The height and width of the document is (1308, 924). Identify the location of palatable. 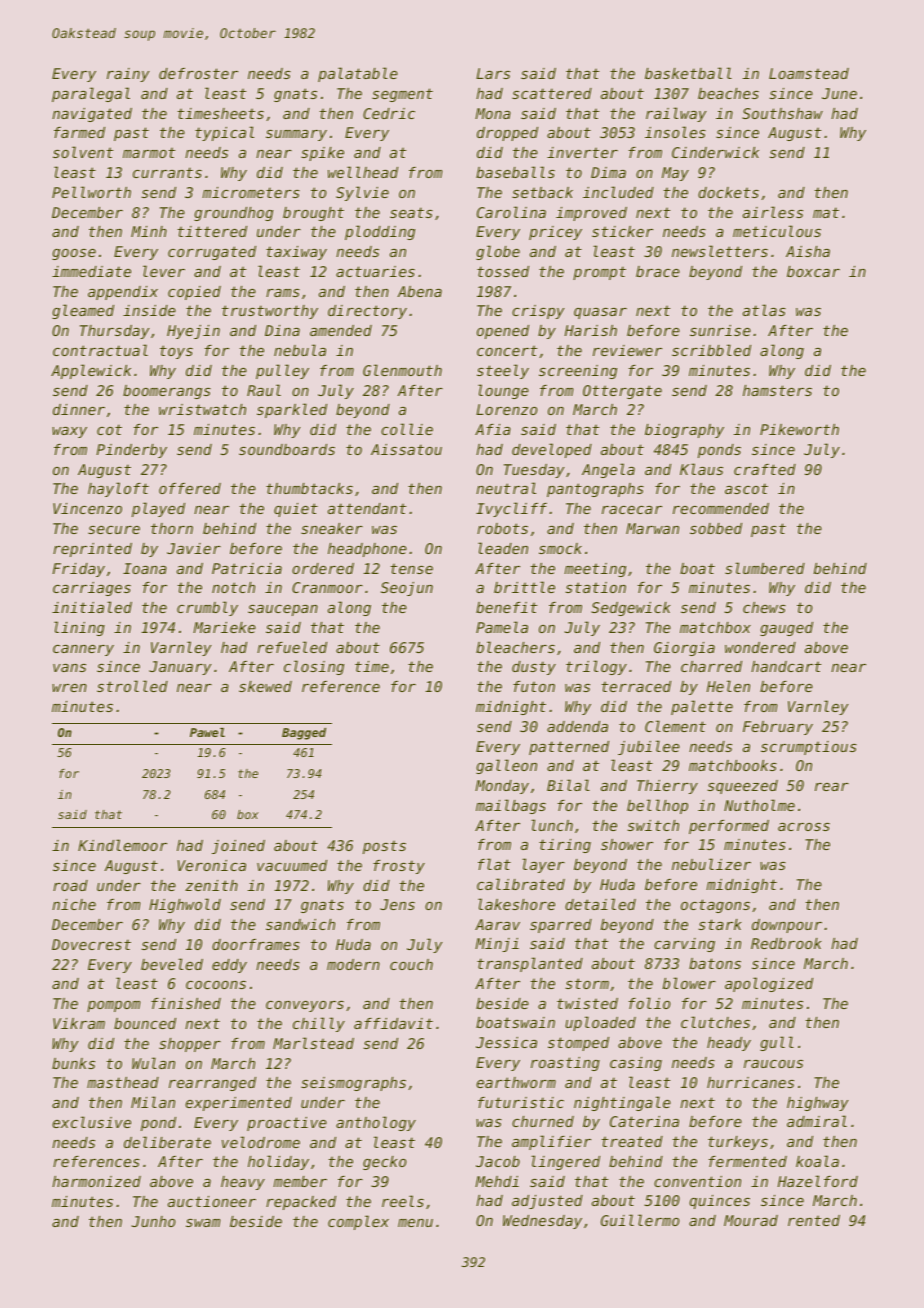
(358, 74).
